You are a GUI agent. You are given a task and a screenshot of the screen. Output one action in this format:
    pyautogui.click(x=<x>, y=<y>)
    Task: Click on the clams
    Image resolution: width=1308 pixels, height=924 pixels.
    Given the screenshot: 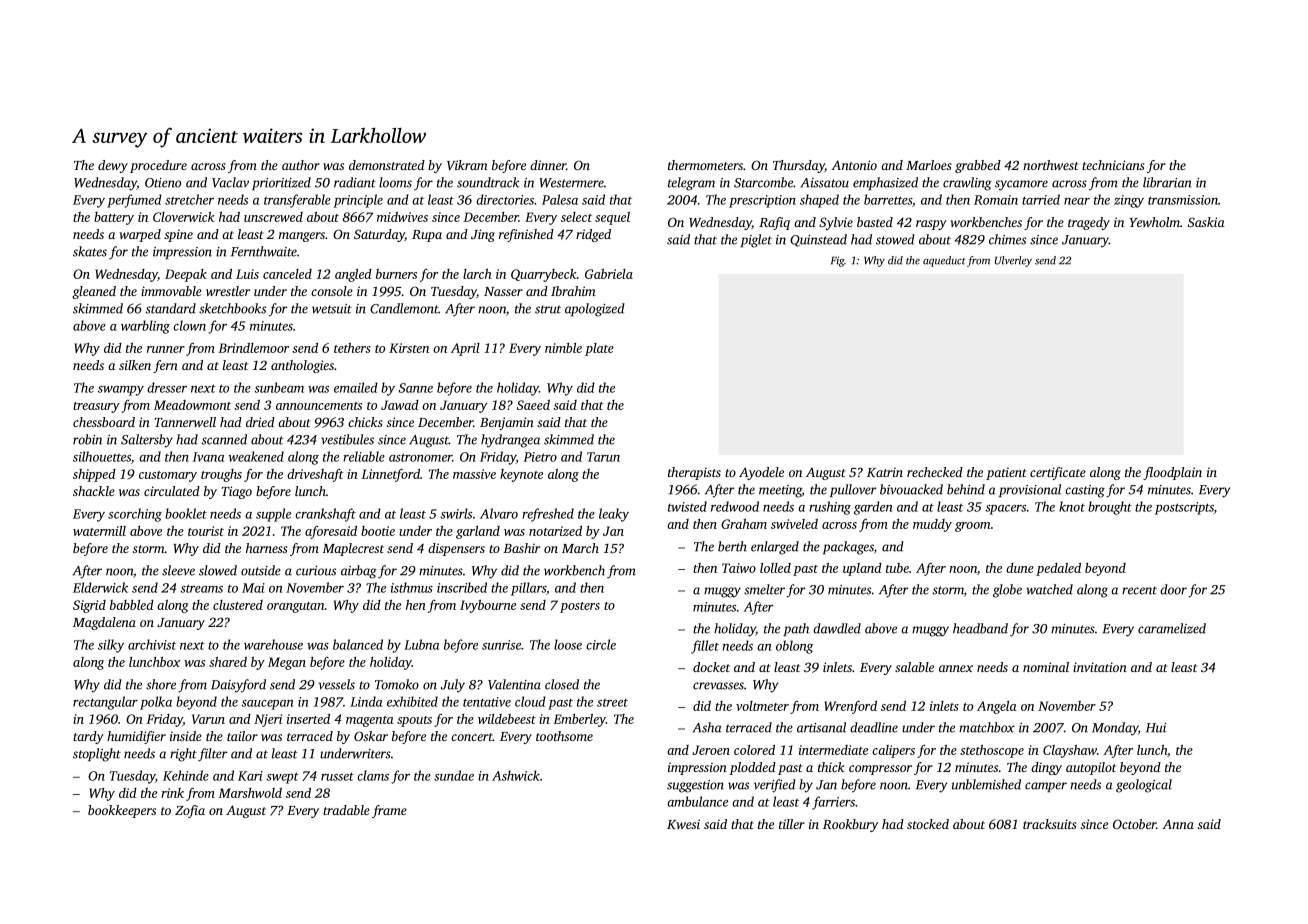 What is the action you would take?
    pyautogui.click(x=373, y=775)
